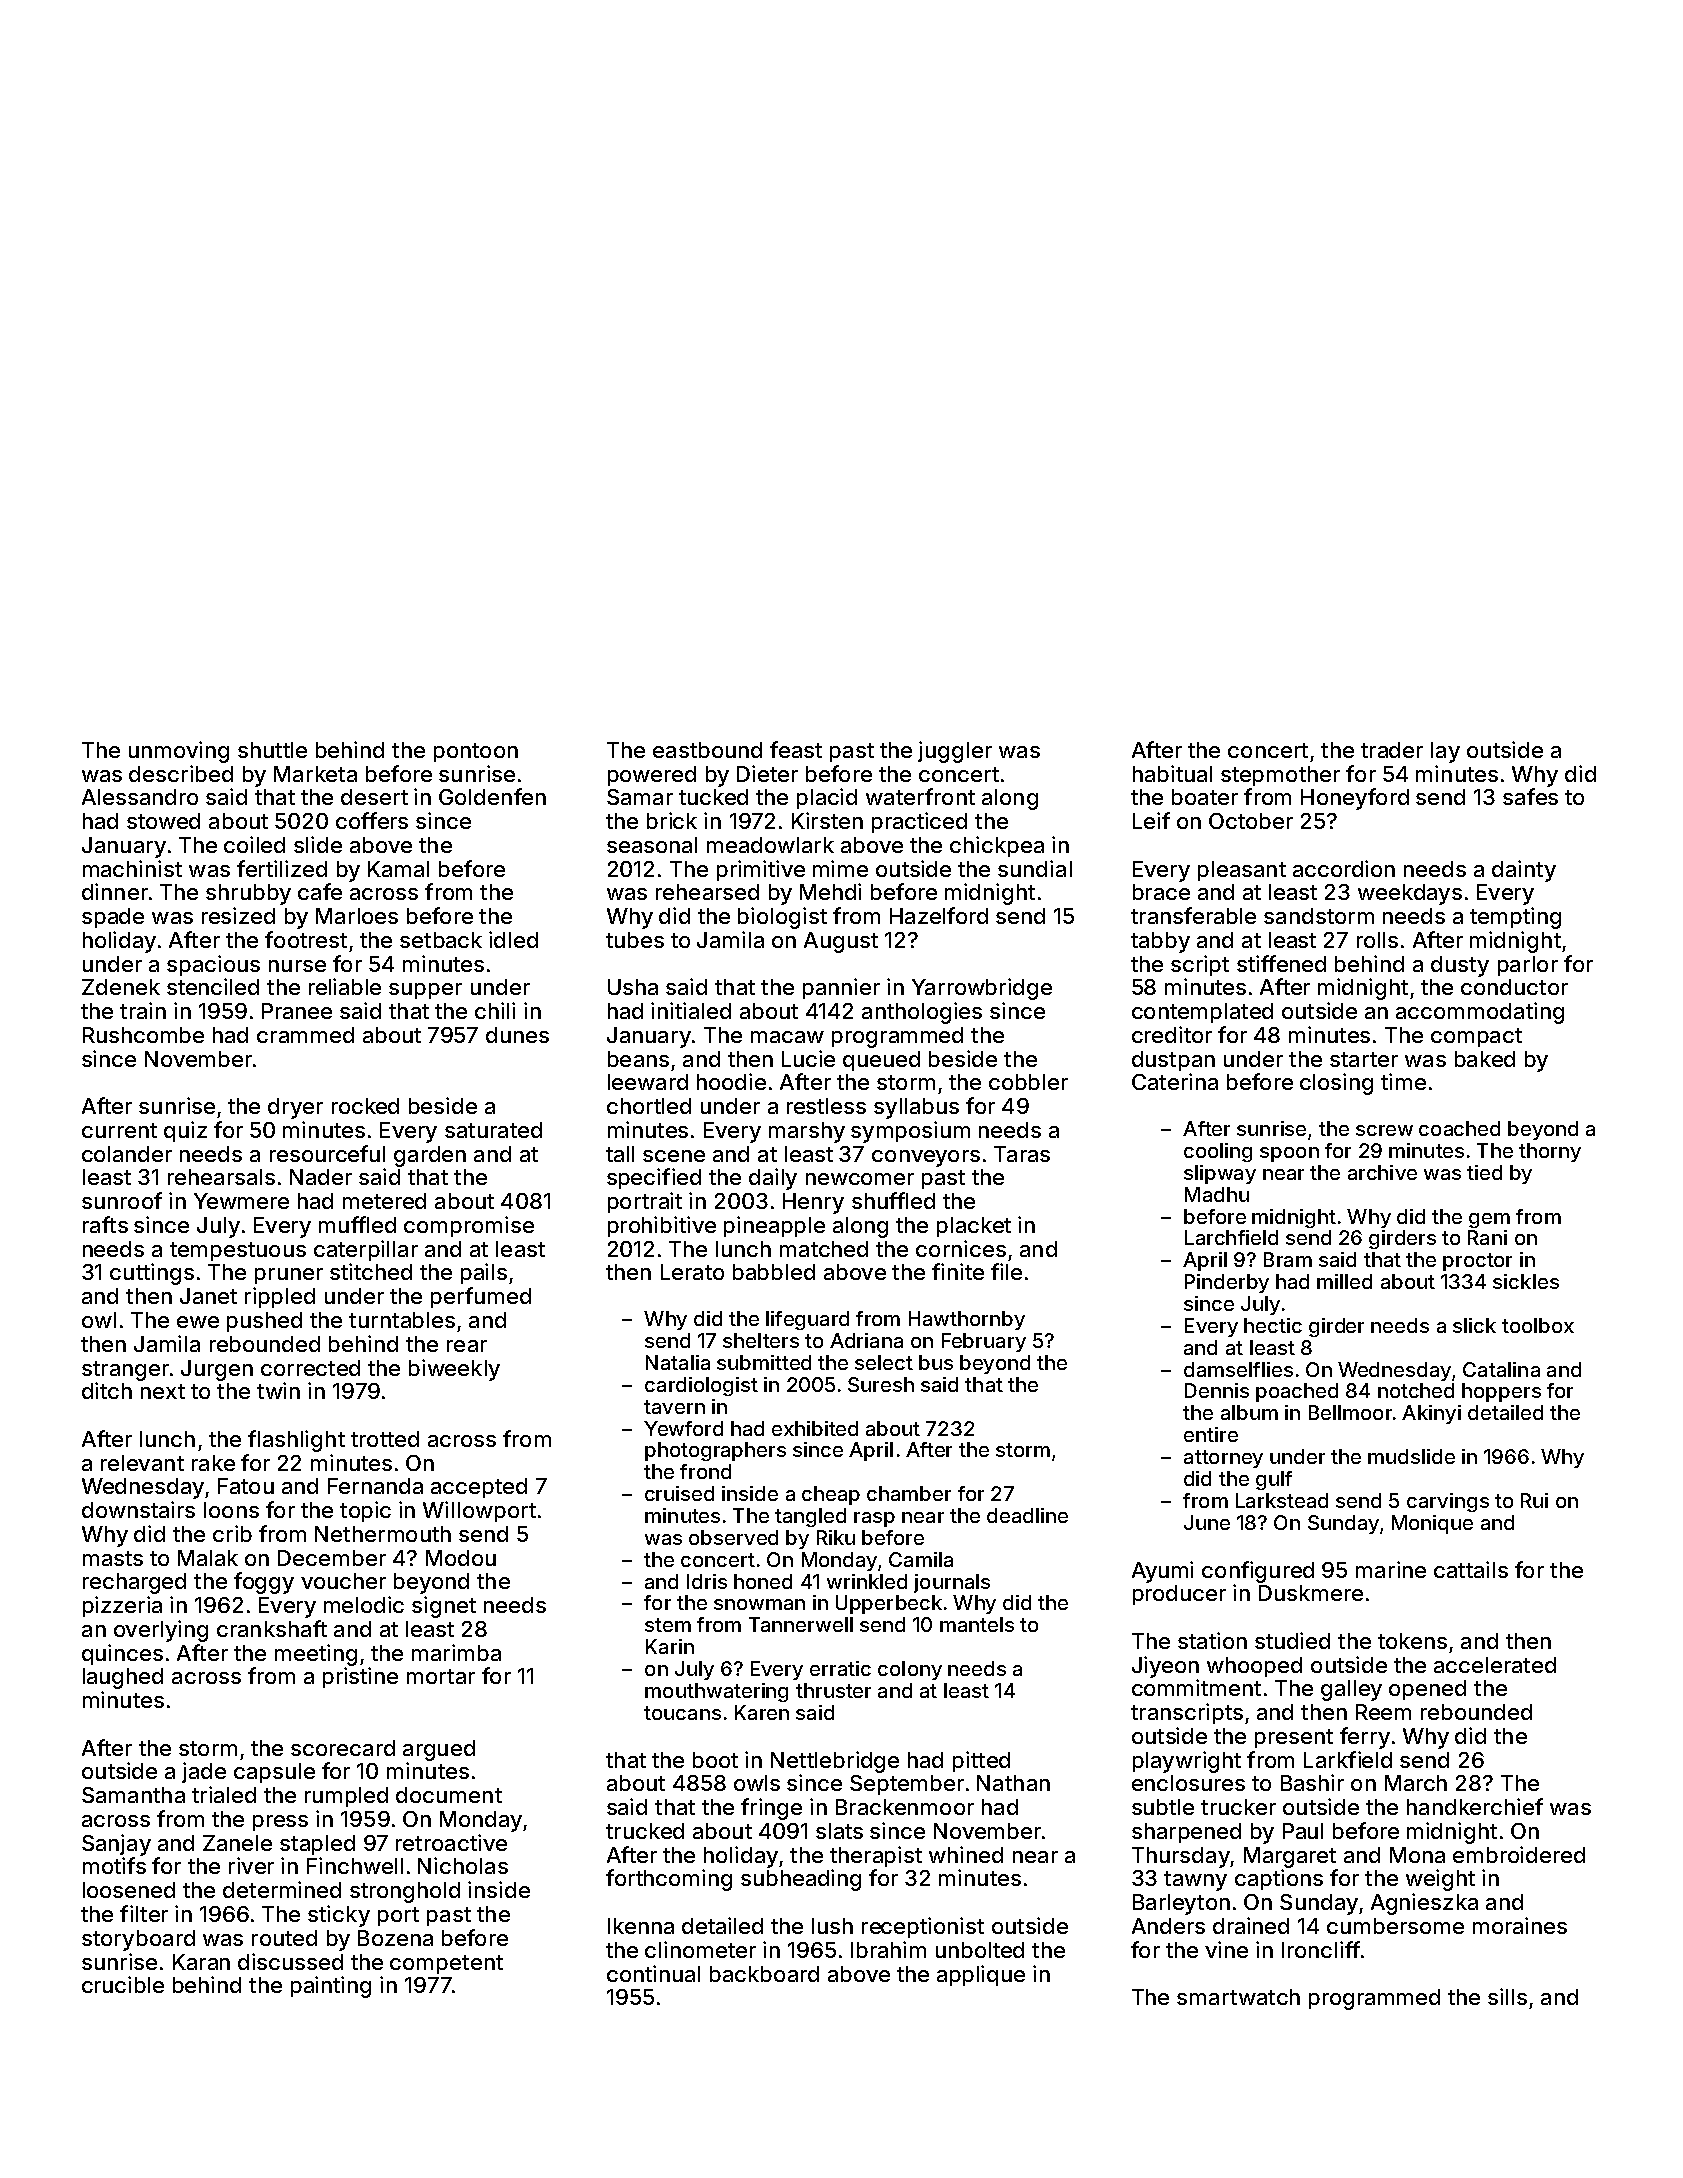  I want to click on matched, so click(824, 1249).
